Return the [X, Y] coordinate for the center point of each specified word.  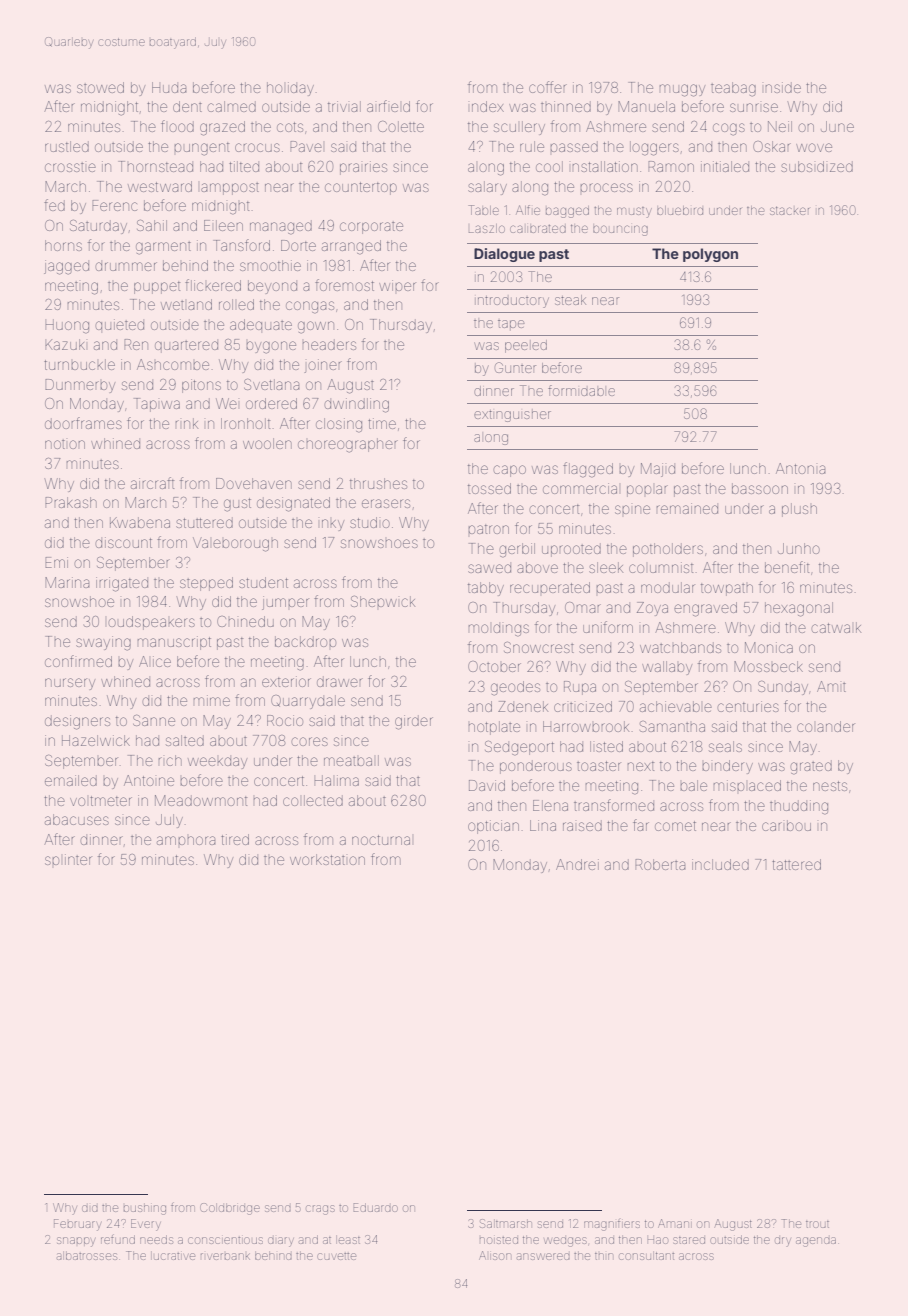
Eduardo [375, 1207]
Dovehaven [254, 483]
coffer [548, 87]
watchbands [680, 647]
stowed [100, 87]
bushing [145, 1209]
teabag [733, 89]
